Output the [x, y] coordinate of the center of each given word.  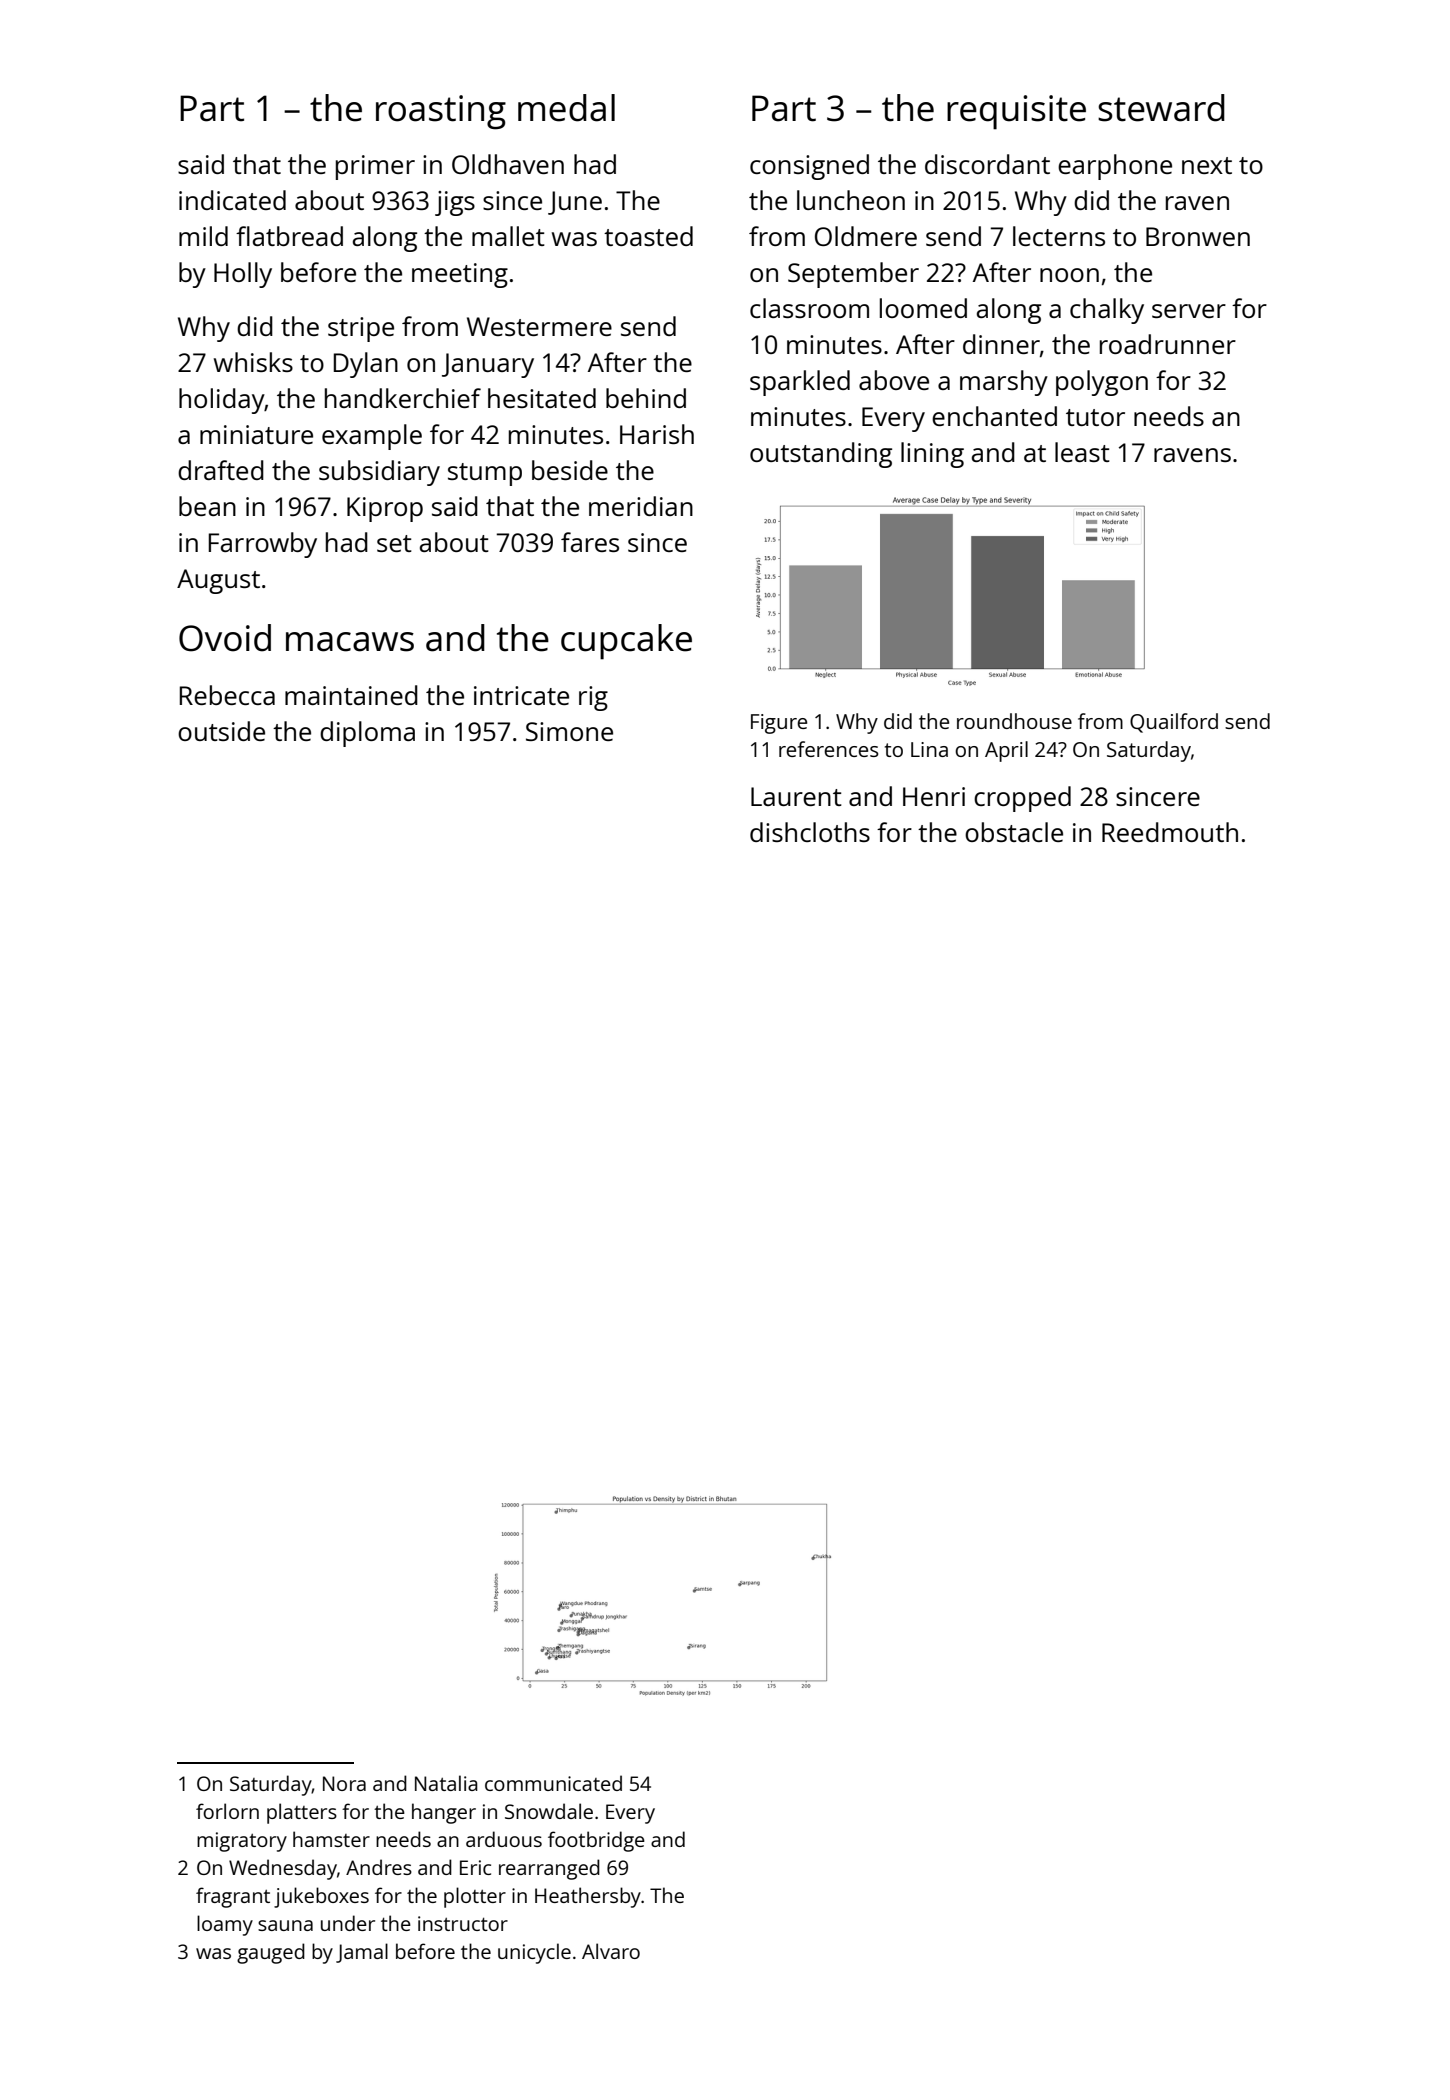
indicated [232, 200]
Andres [379, 1867]
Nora [344, 1783]
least [1082, 452]
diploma [367, 734]
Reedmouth [1170, 832]
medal [566, 108]
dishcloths [810, 832]
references [828, 749]
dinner [1001, 344]
